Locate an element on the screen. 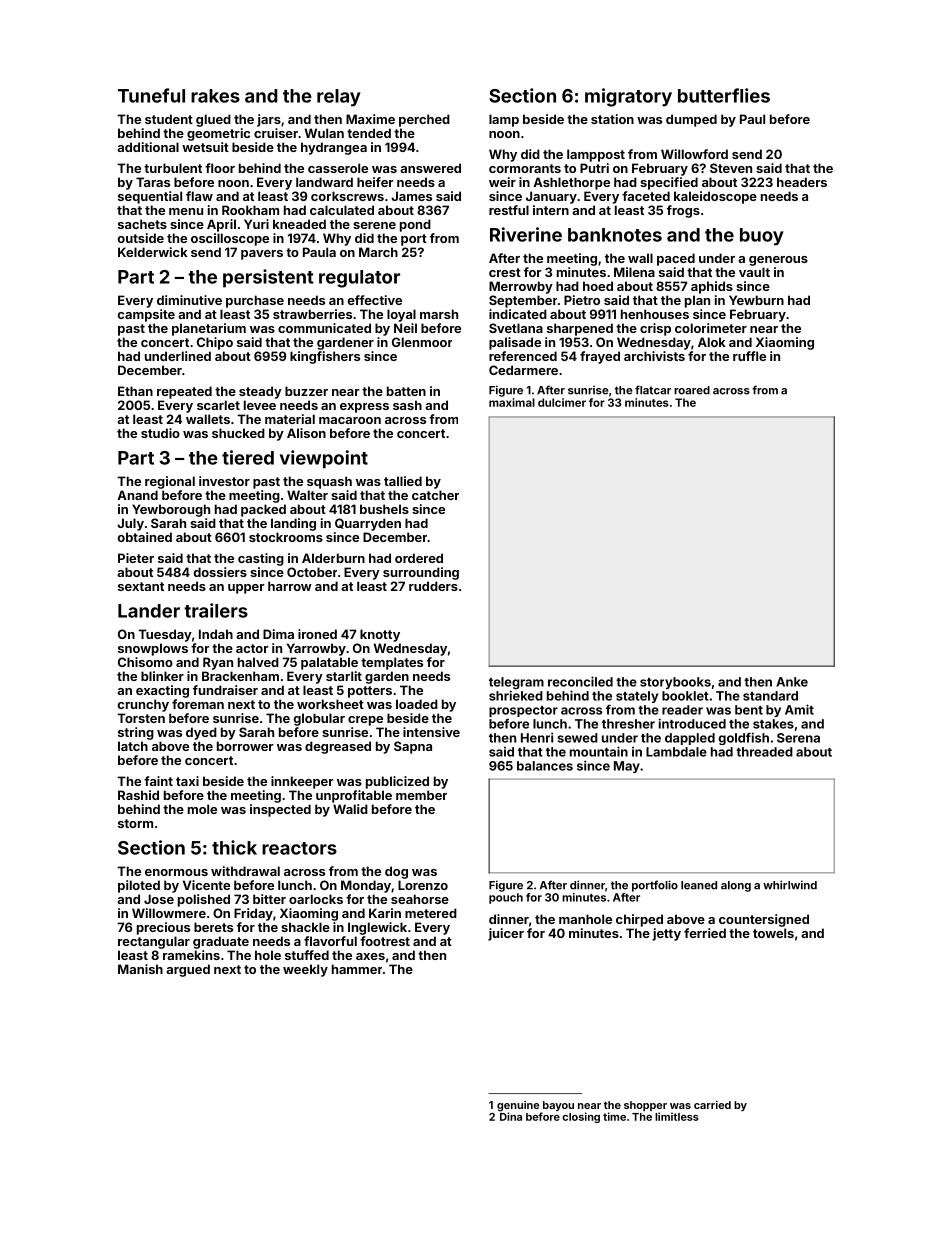 The width and height of the screenshot is (952, 1233). answered is located at coordinates (430, 168).
